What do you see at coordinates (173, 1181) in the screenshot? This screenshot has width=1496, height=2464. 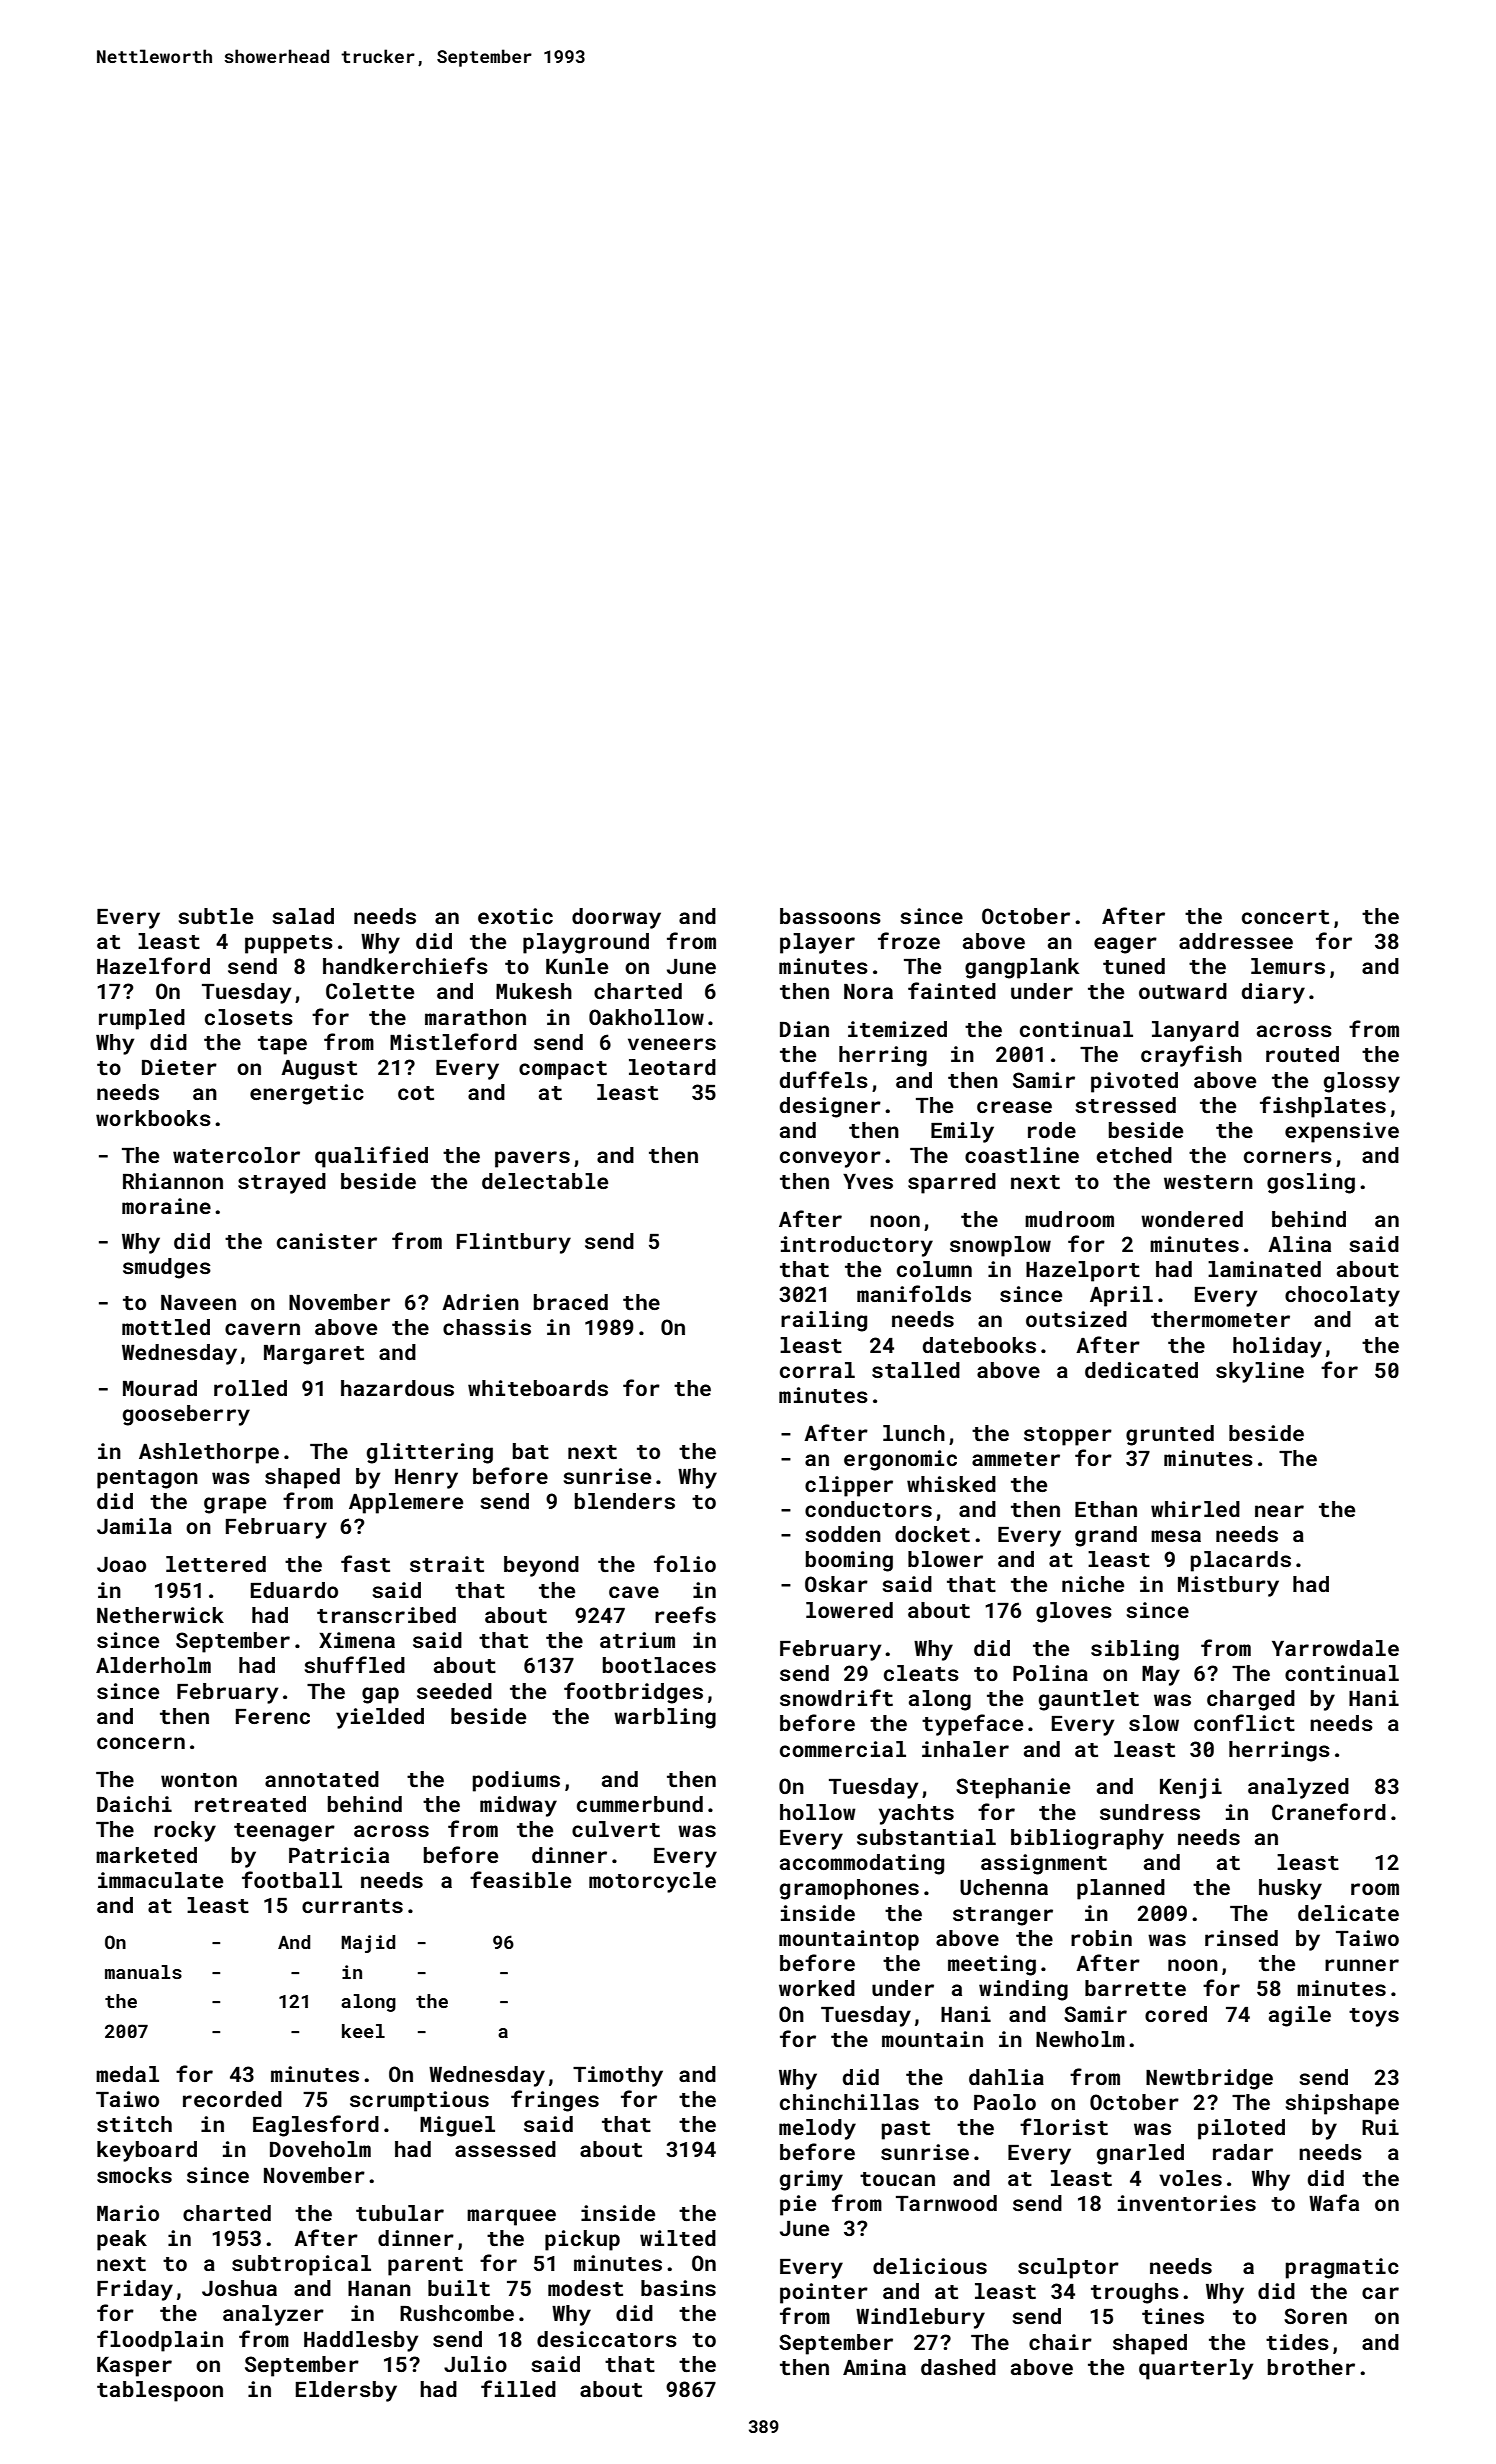 I see `Rhiannon` at bounding box center [173, 1181].
